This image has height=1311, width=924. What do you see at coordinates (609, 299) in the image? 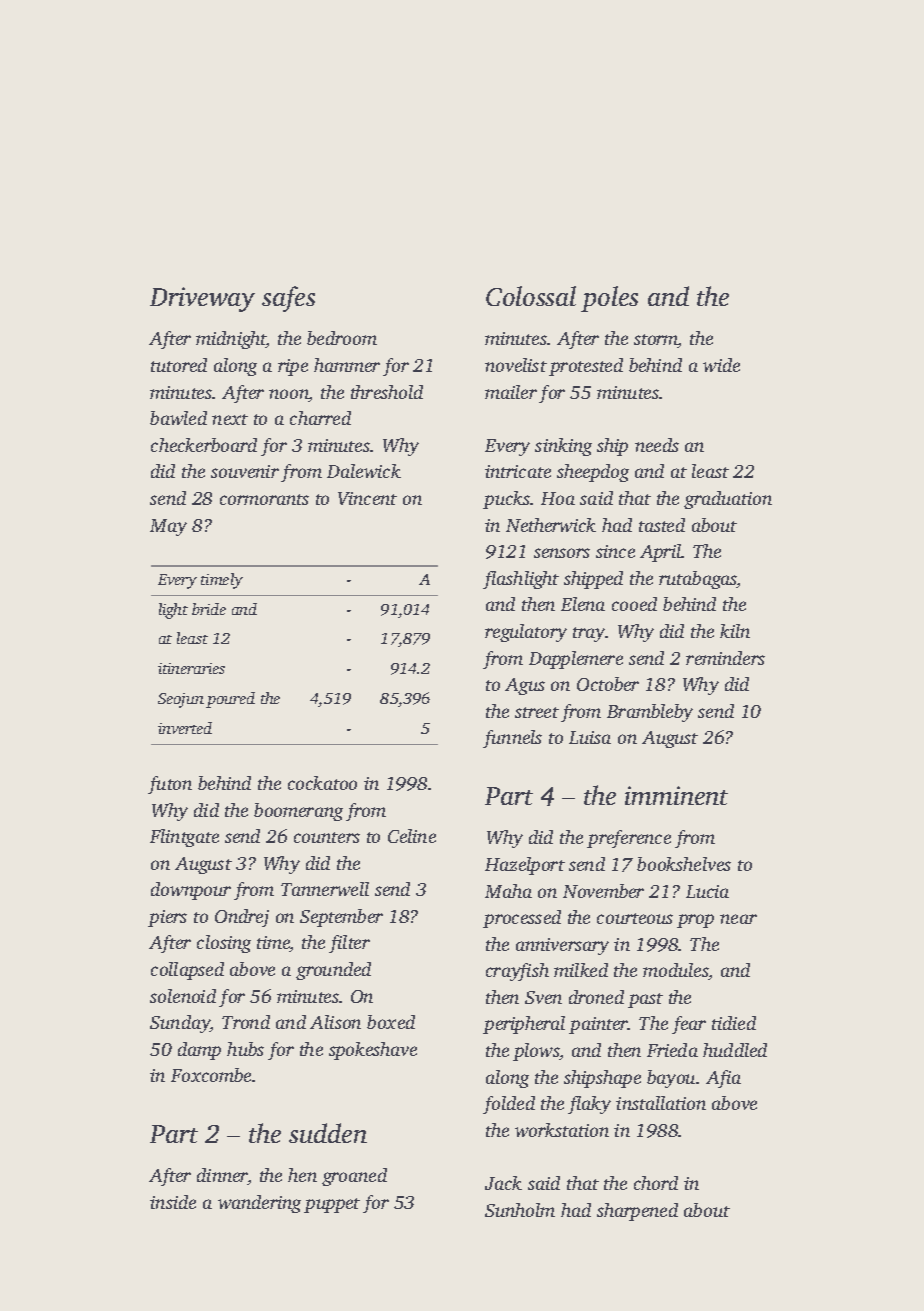
I see `poles` at bounding box center [609, 299].
